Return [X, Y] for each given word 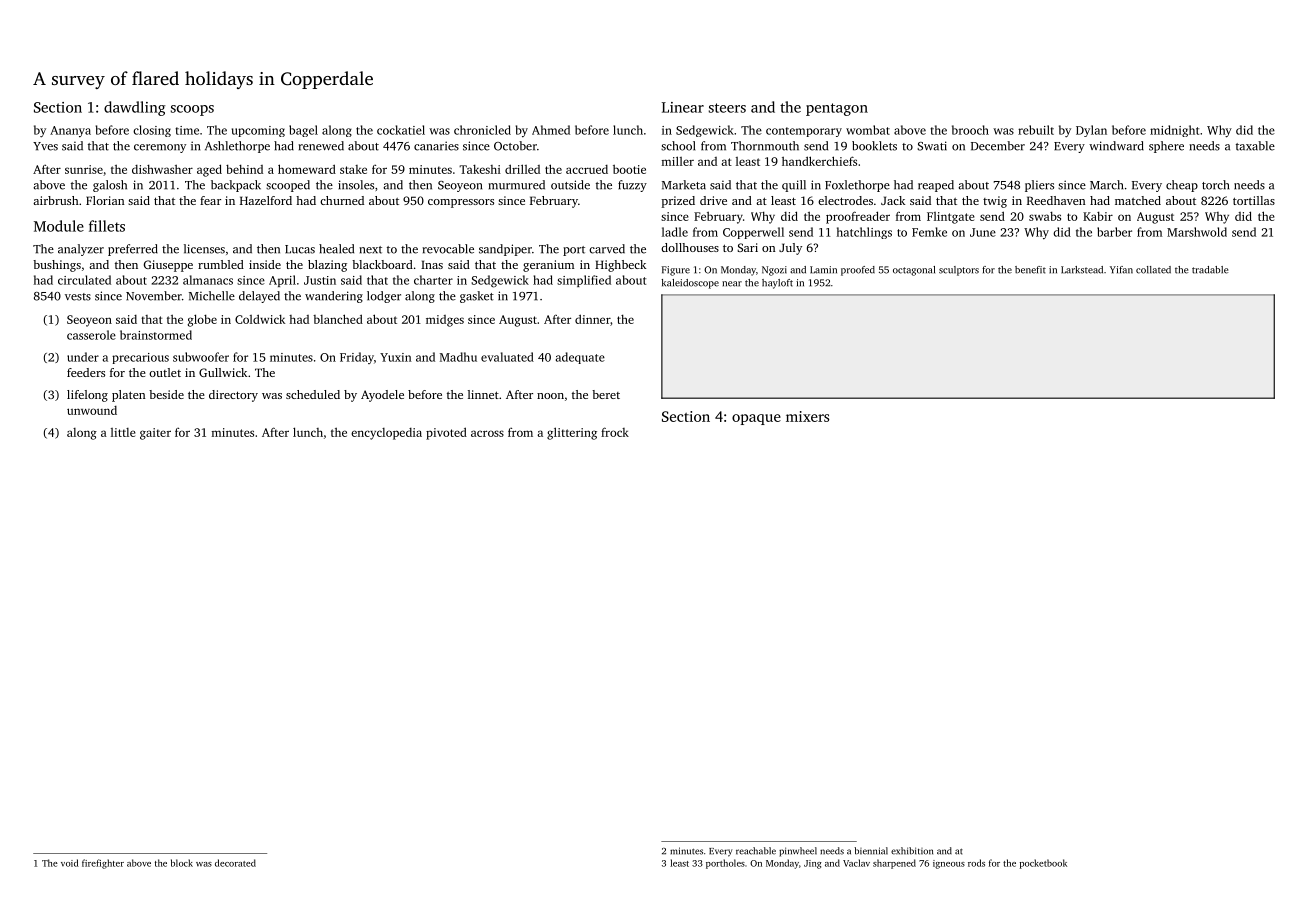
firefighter [103, 864]
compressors [461, 203]
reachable [756, 851]
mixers [807, 416]
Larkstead [1082, 270]
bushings [57, 266]
